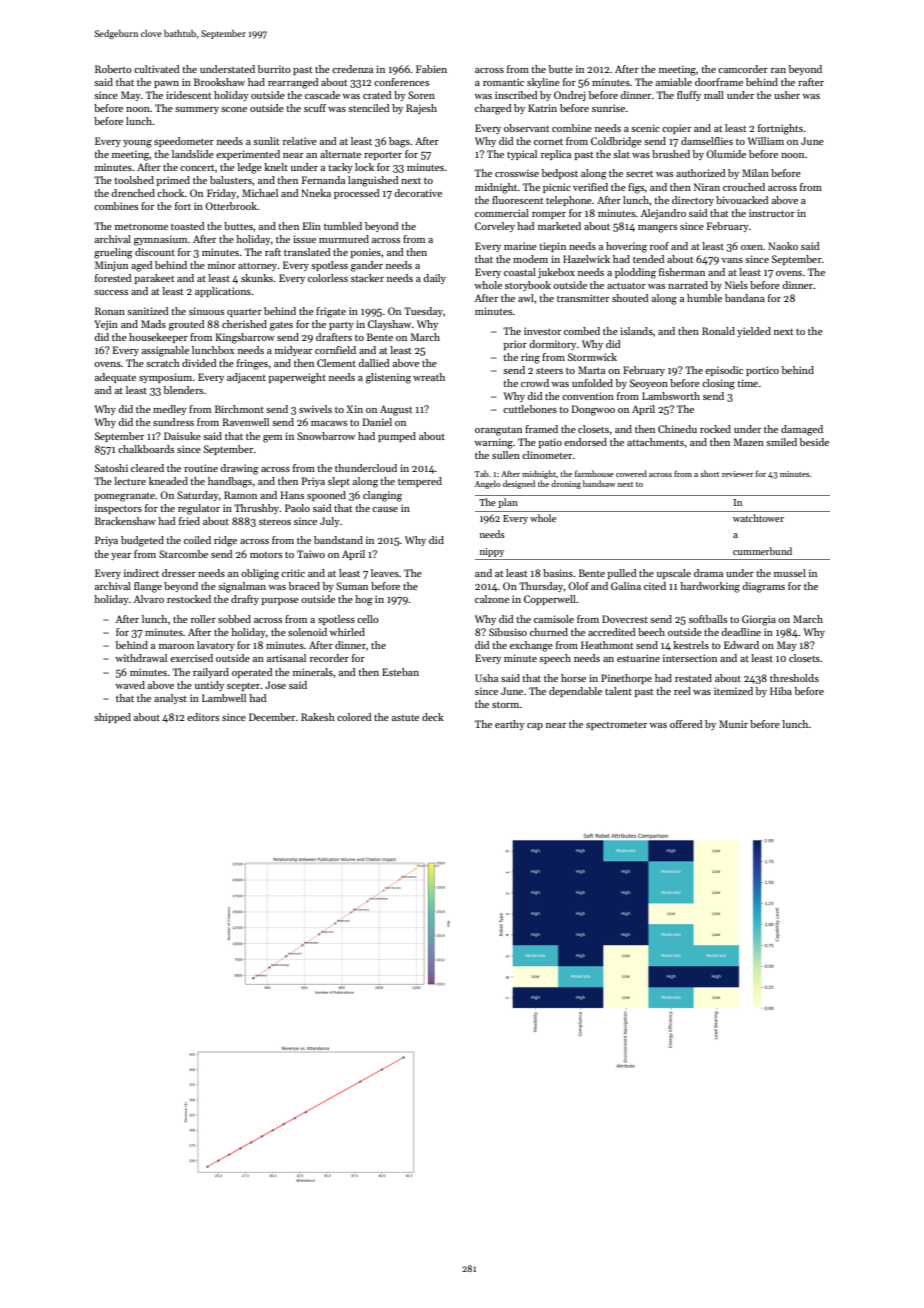 This screenshot has height=1308, width=924. What do you see at coordinates (293, 83) in the screenshot?
I see `rearranged` at bounding box center [293, 83].
